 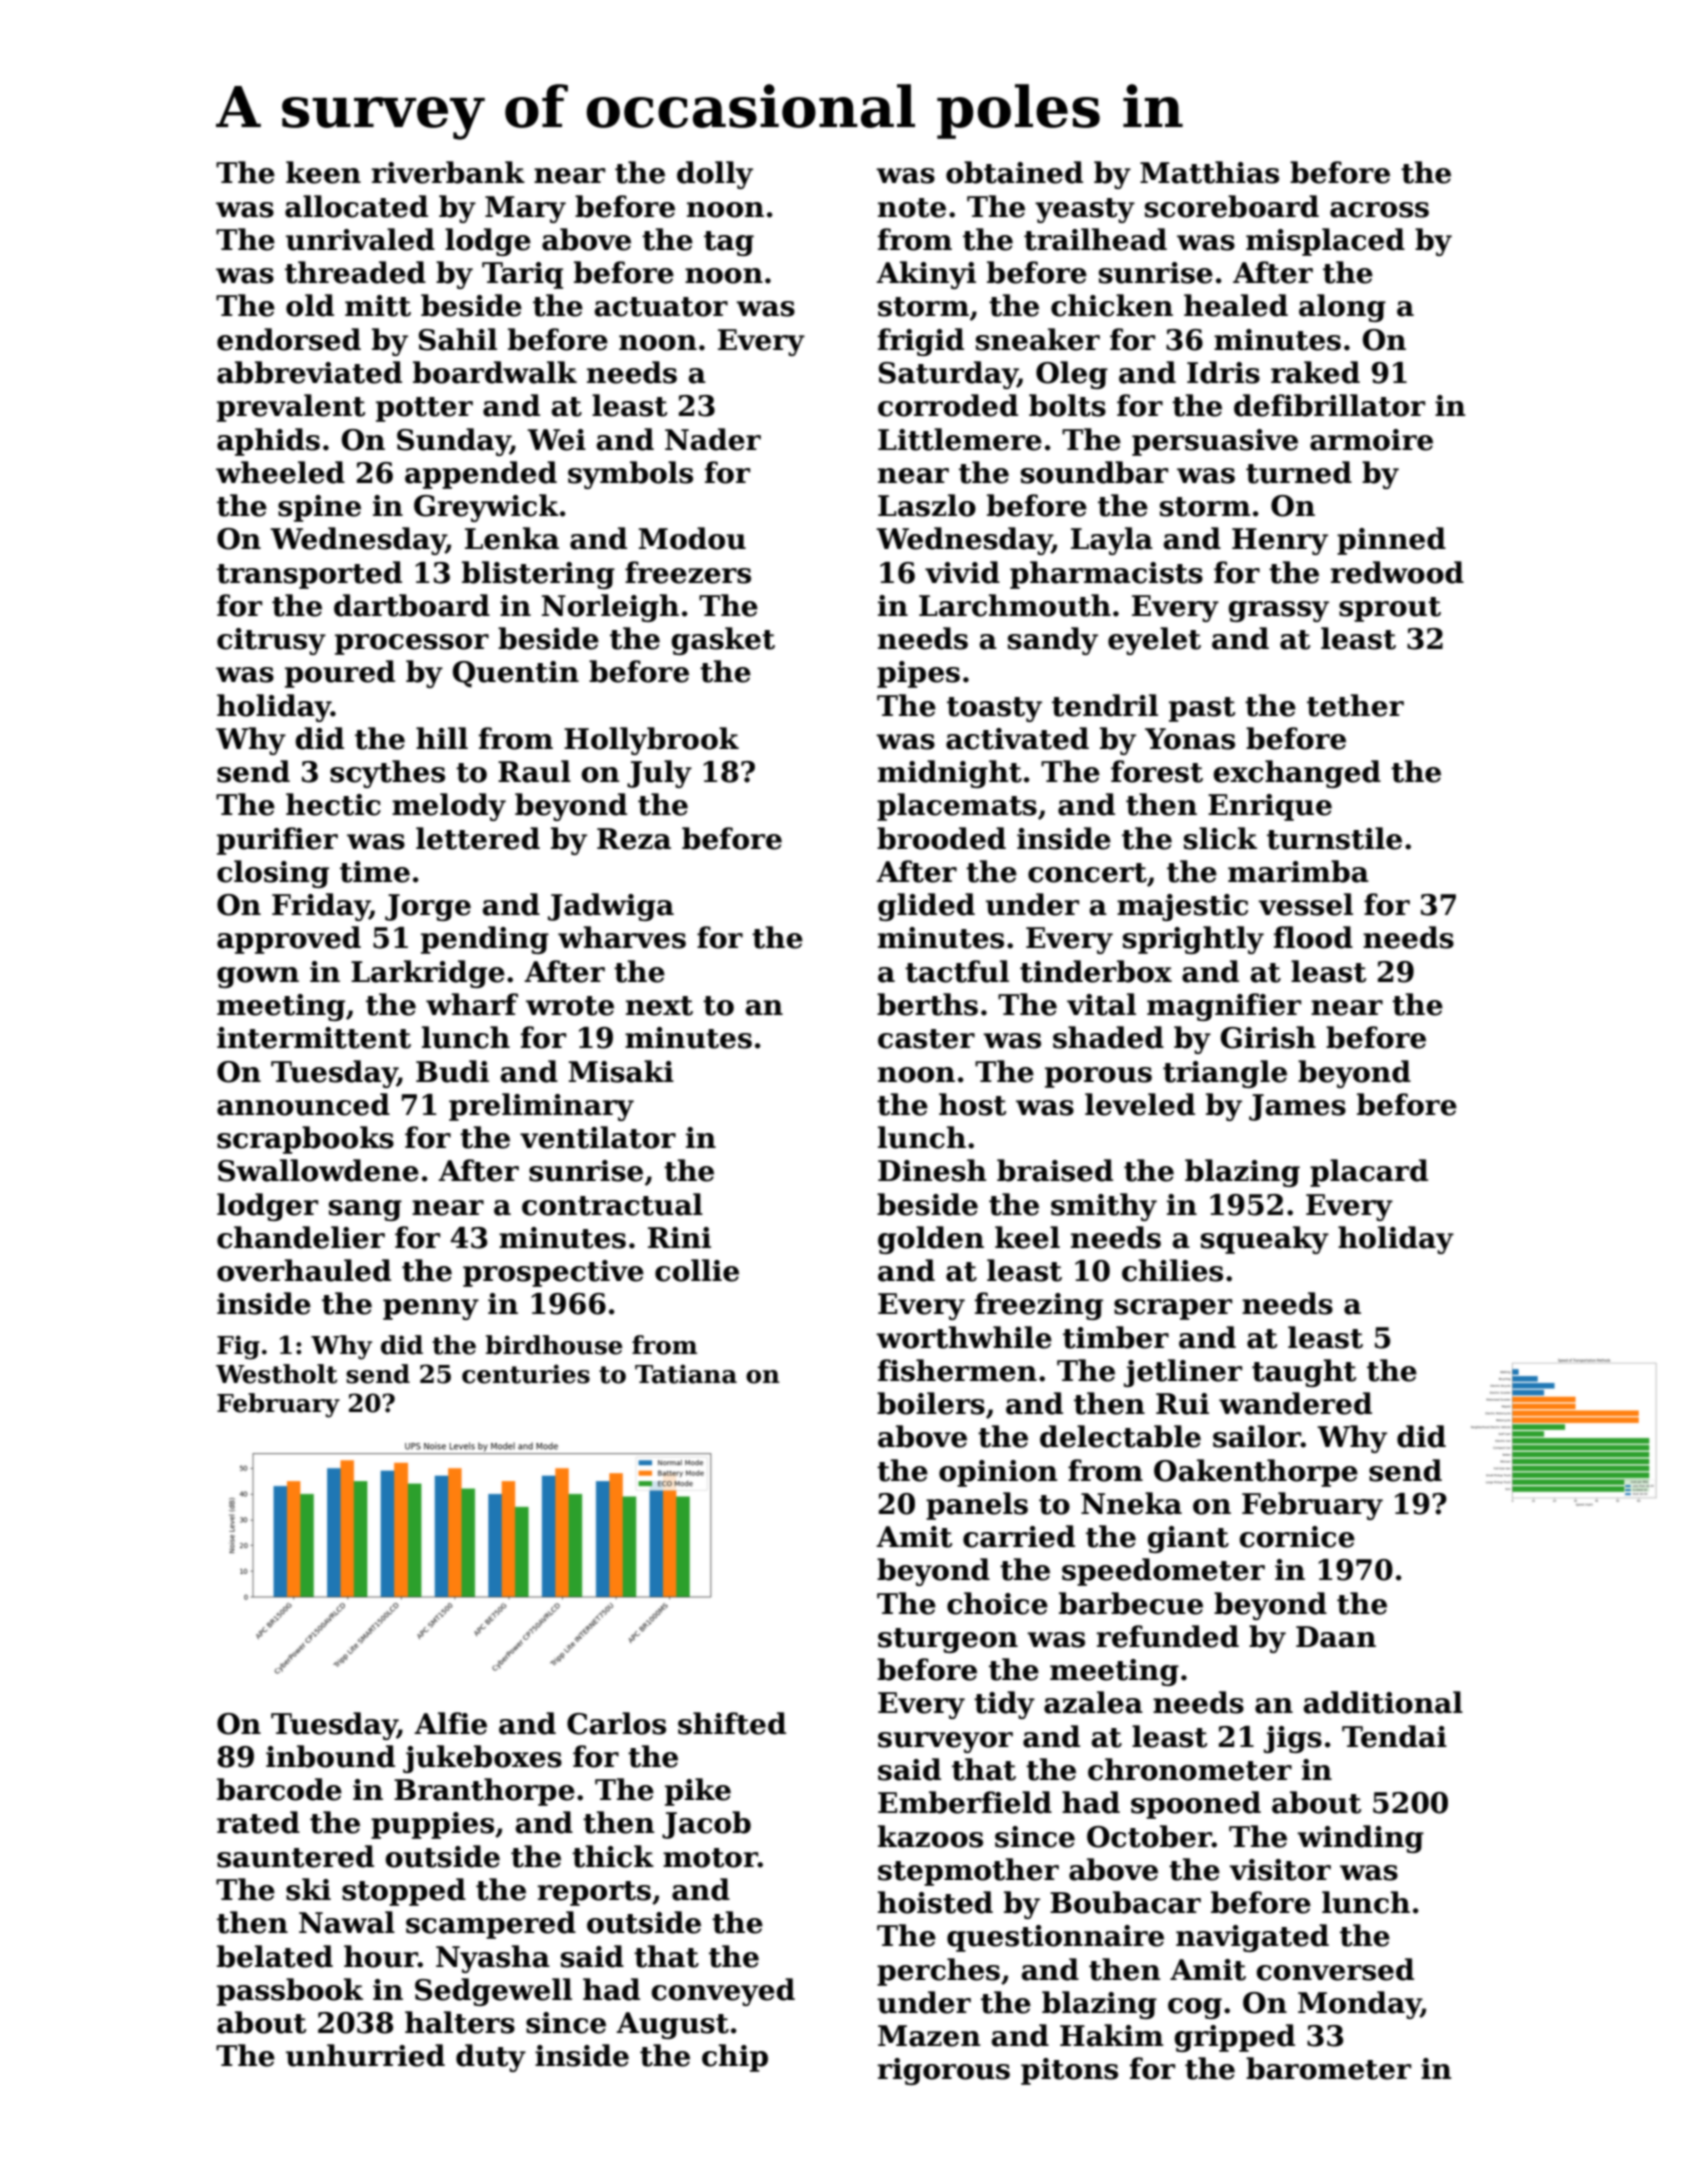 What do you see at coordinates (698, 1792) in the image?
I see `pike` at bounding box center [698, 1792].
